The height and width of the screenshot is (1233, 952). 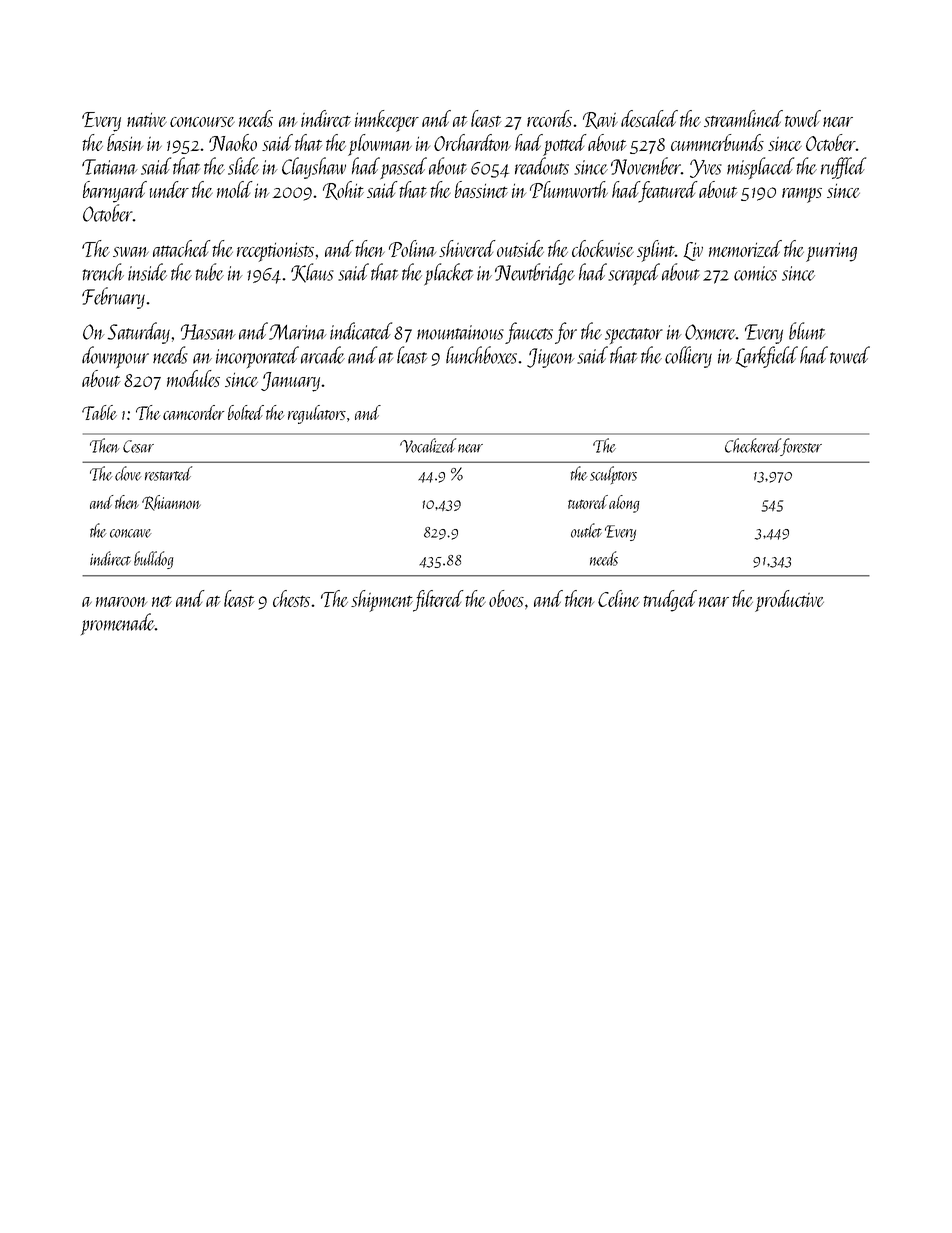 I want to click on promenade, so click(x=118, y=624).
